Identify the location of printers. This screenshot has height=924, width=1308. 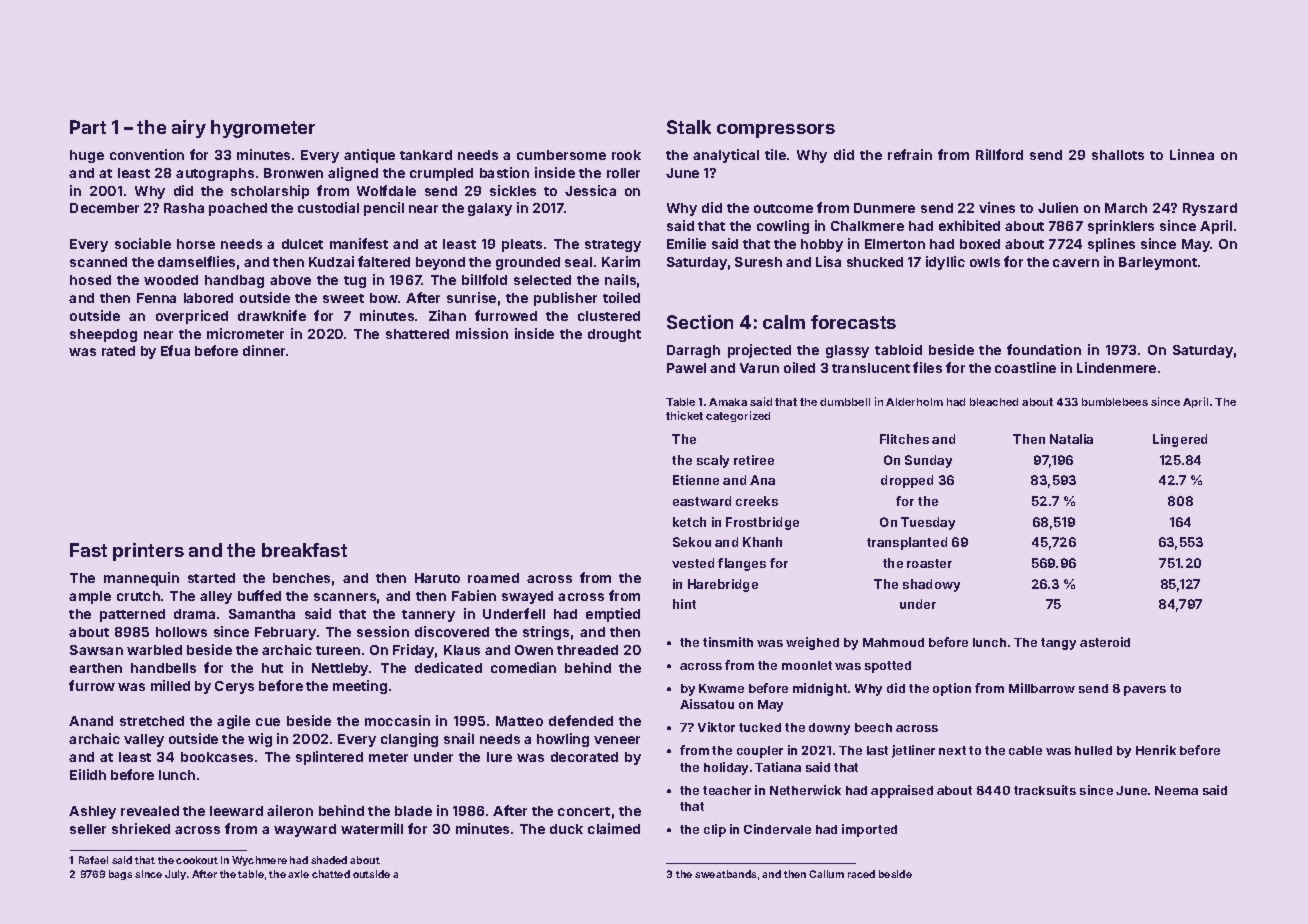
(148, 552).
